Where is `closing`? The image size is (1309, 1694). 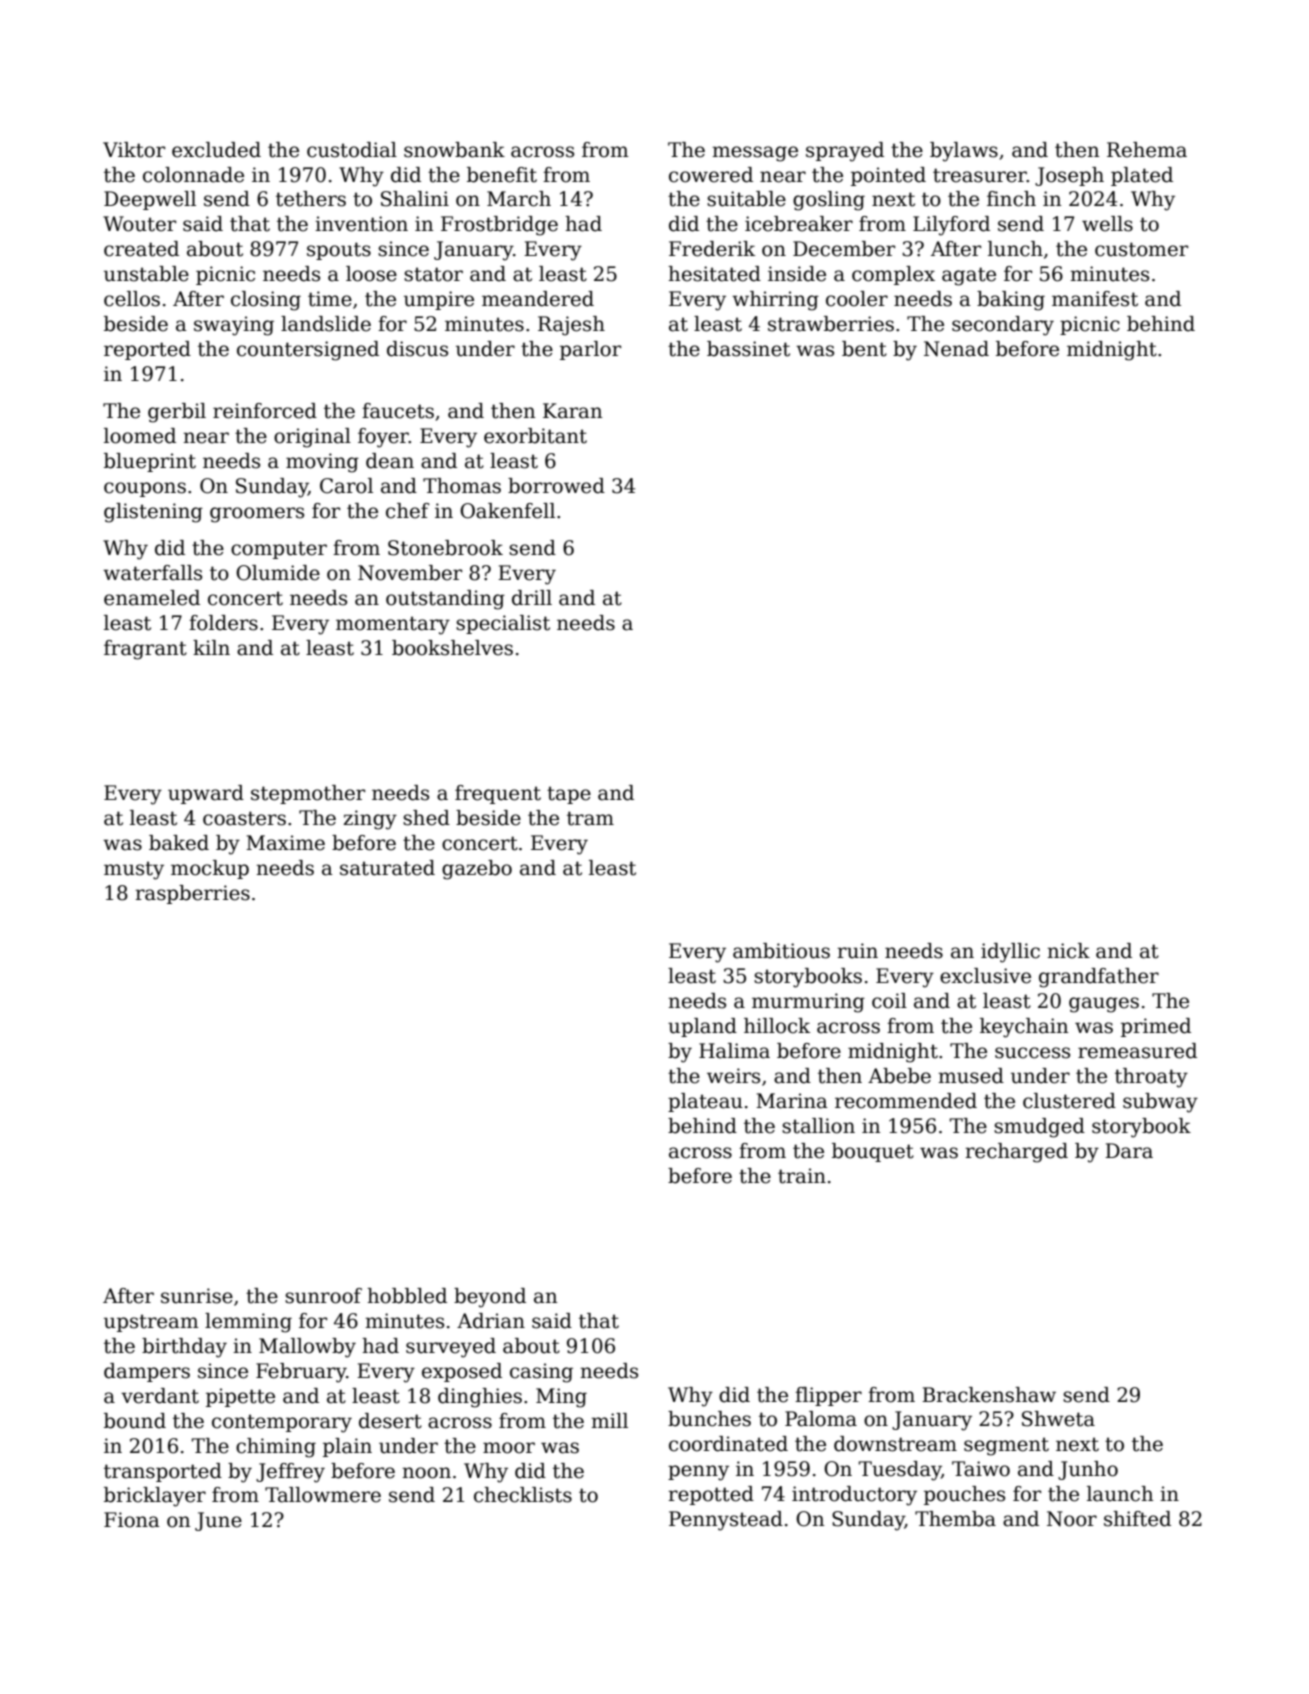
closing is located at coordinates (266, 301).
